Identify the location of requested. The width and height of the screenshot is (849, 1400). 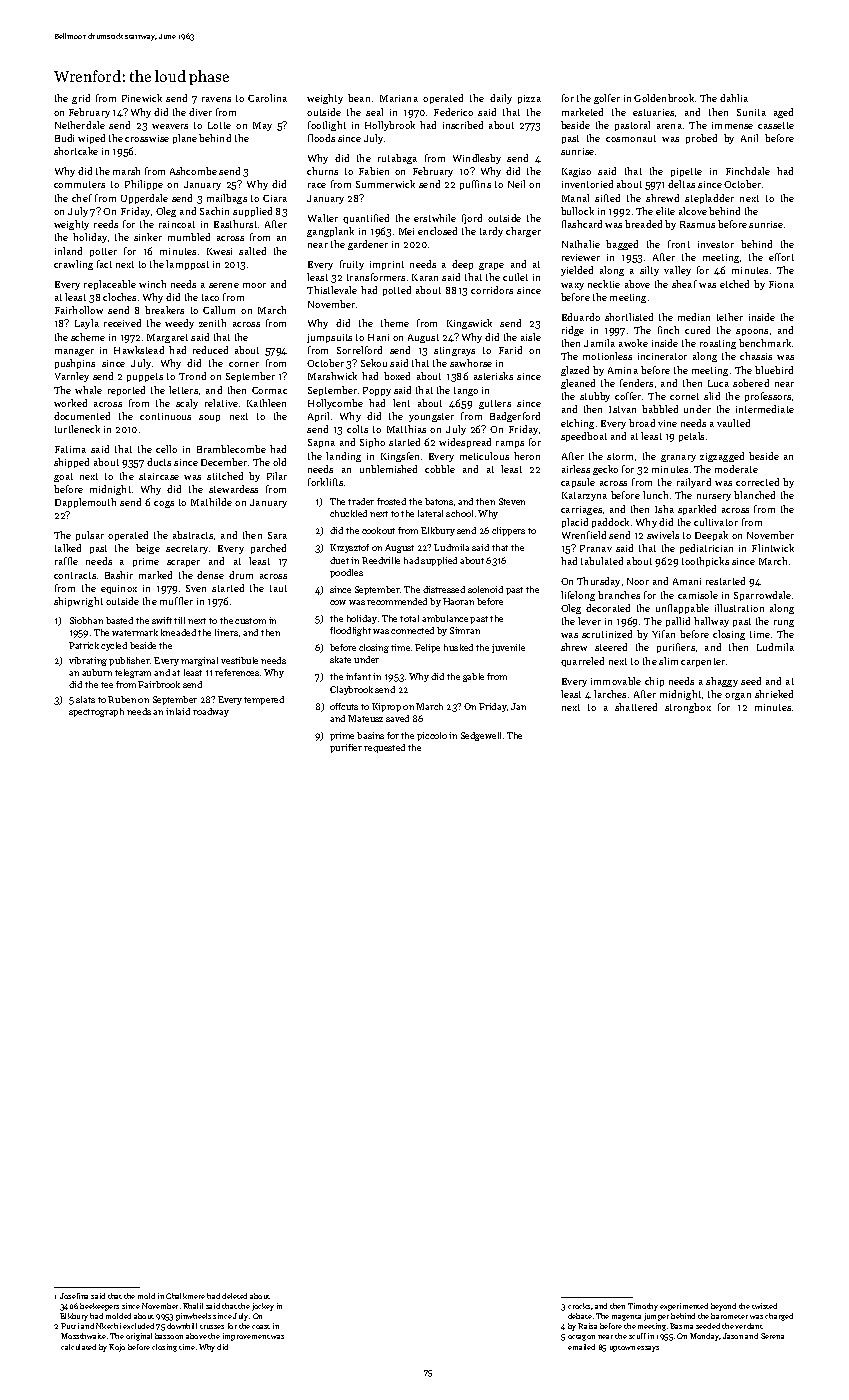
(384, 748).
